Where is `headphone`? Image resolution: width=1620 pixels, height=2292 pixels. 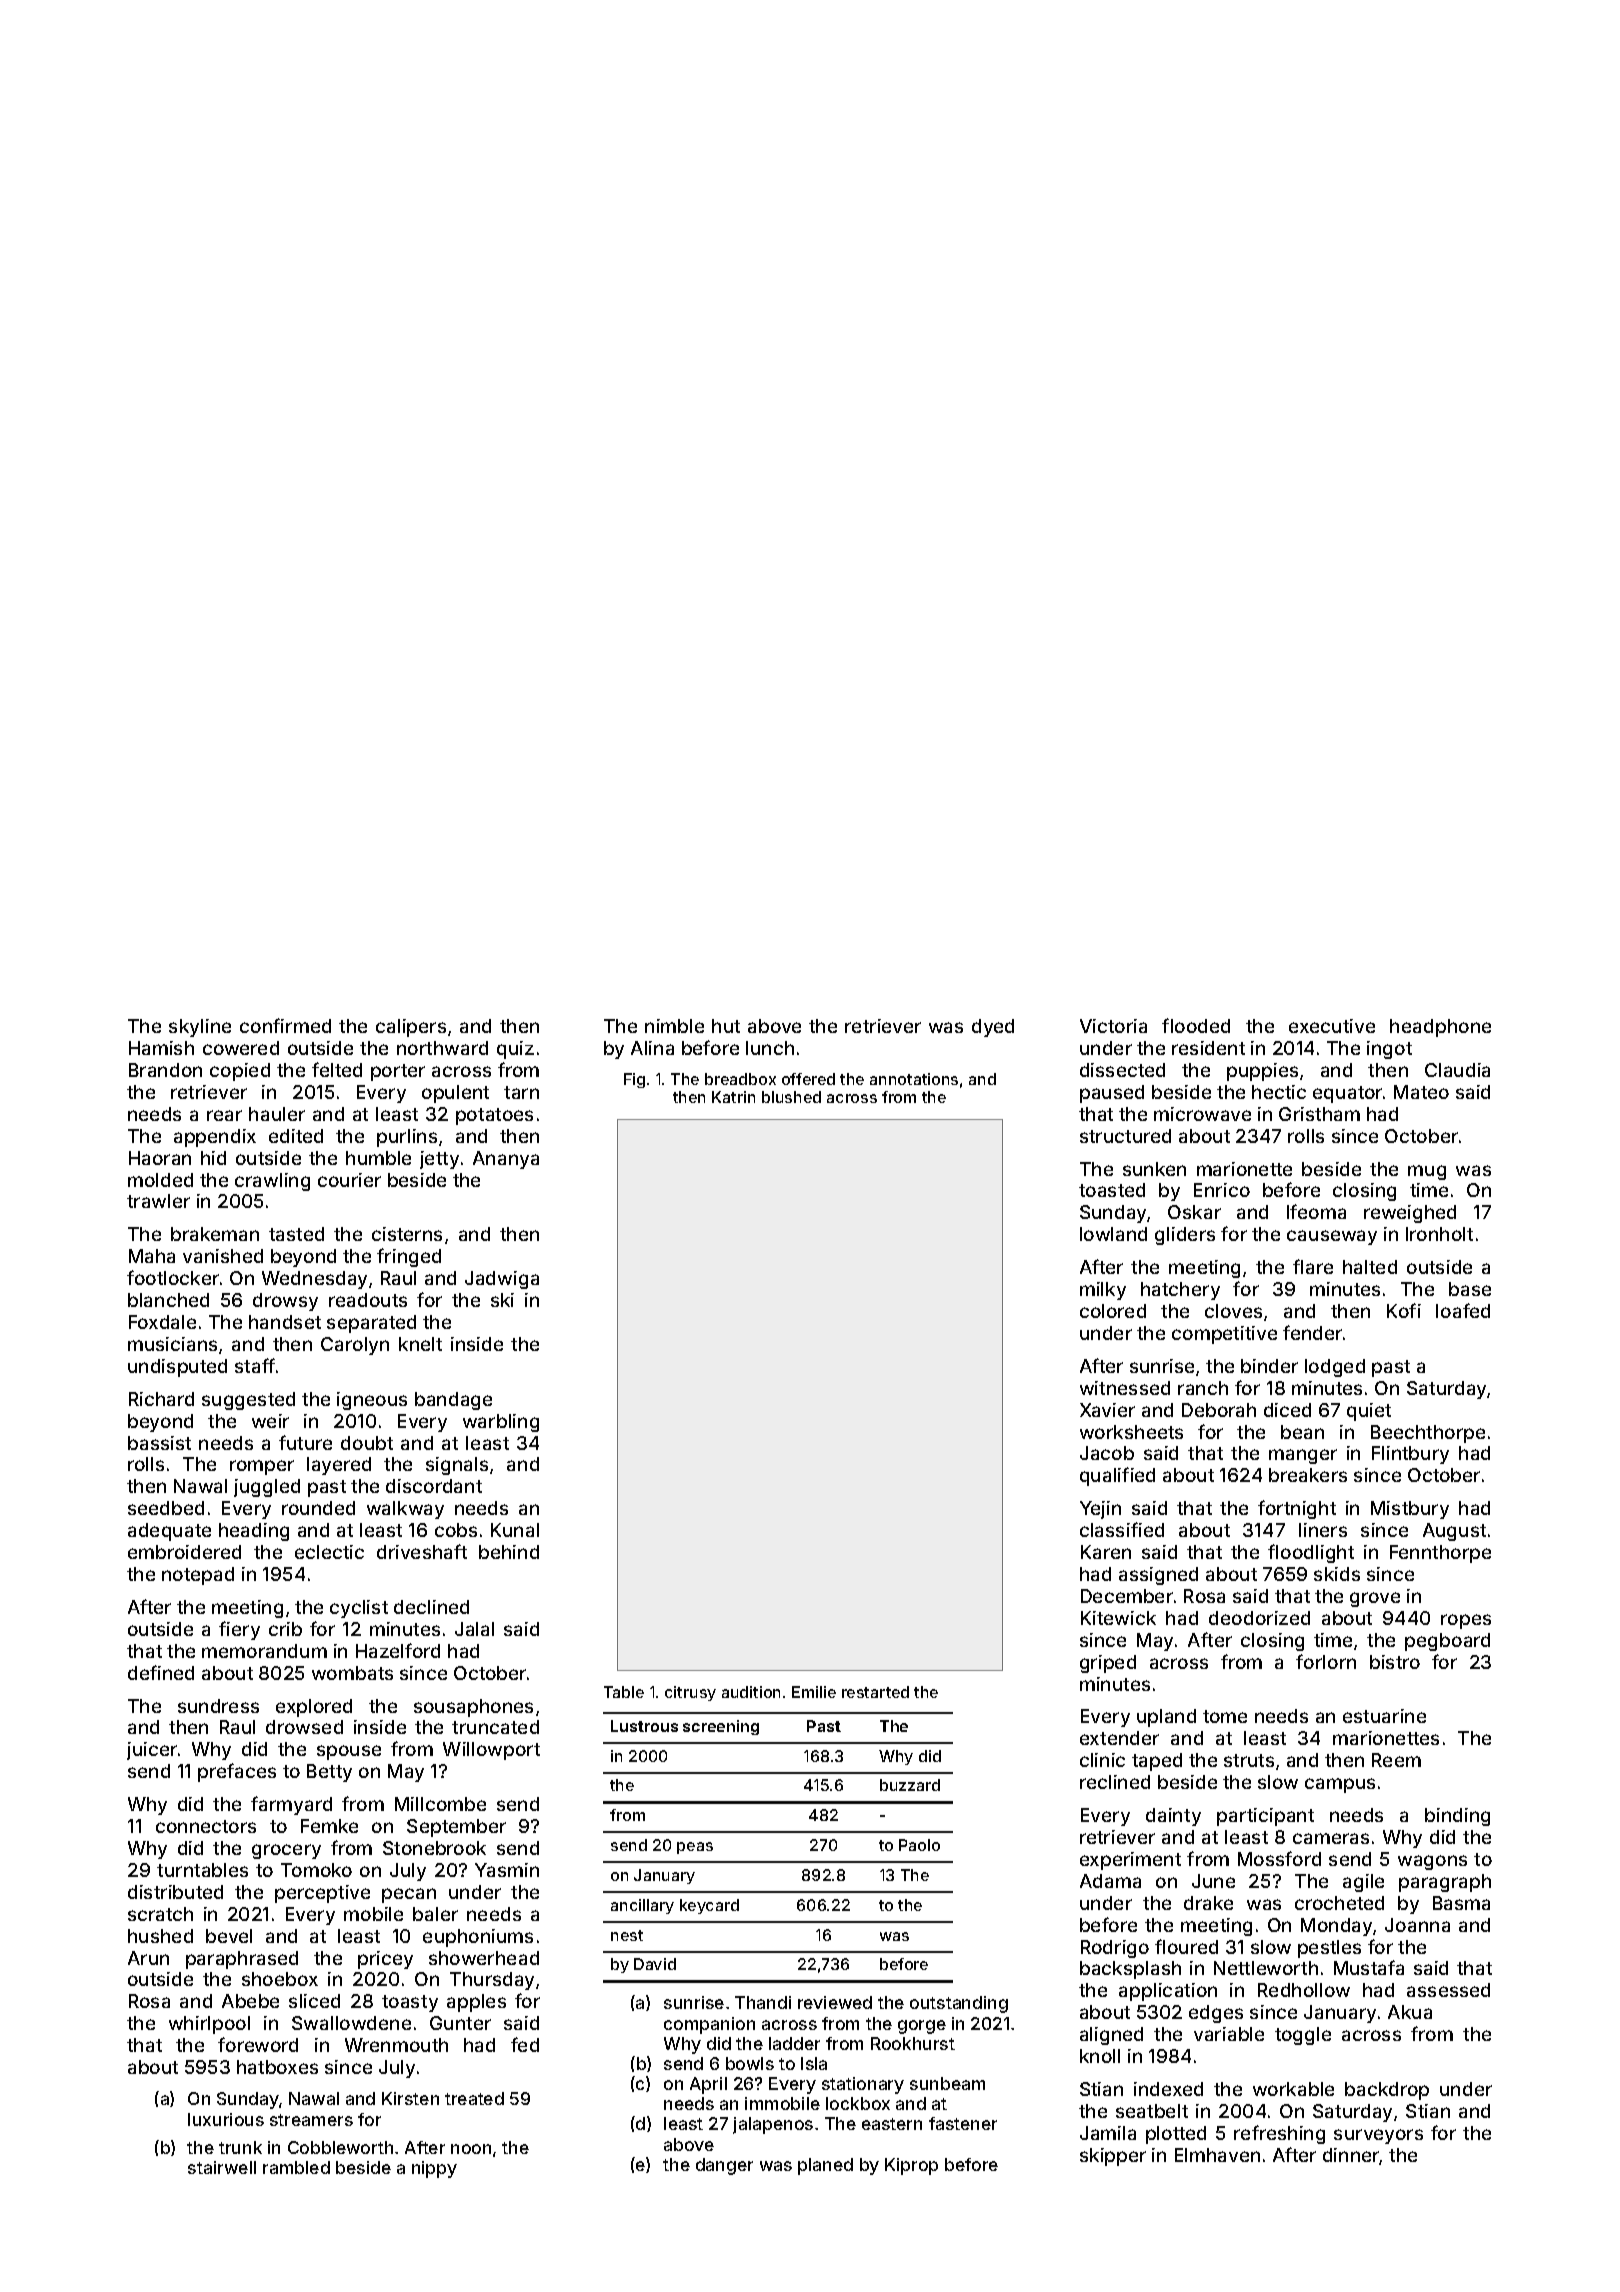
headphone is located at coordinates (1440, 1028).
